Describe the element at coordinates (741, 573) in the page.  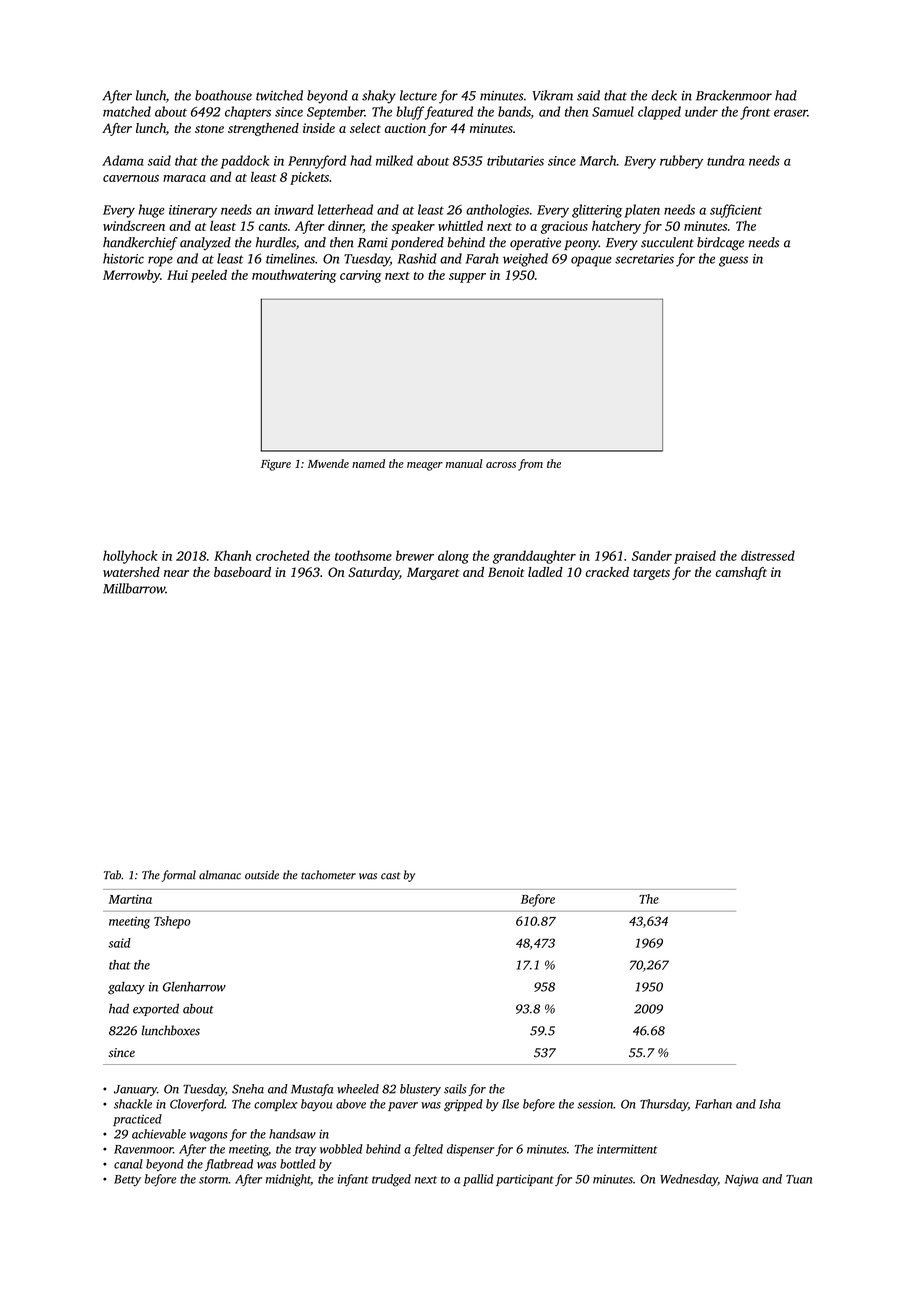
I see `camshaft` at that location.
